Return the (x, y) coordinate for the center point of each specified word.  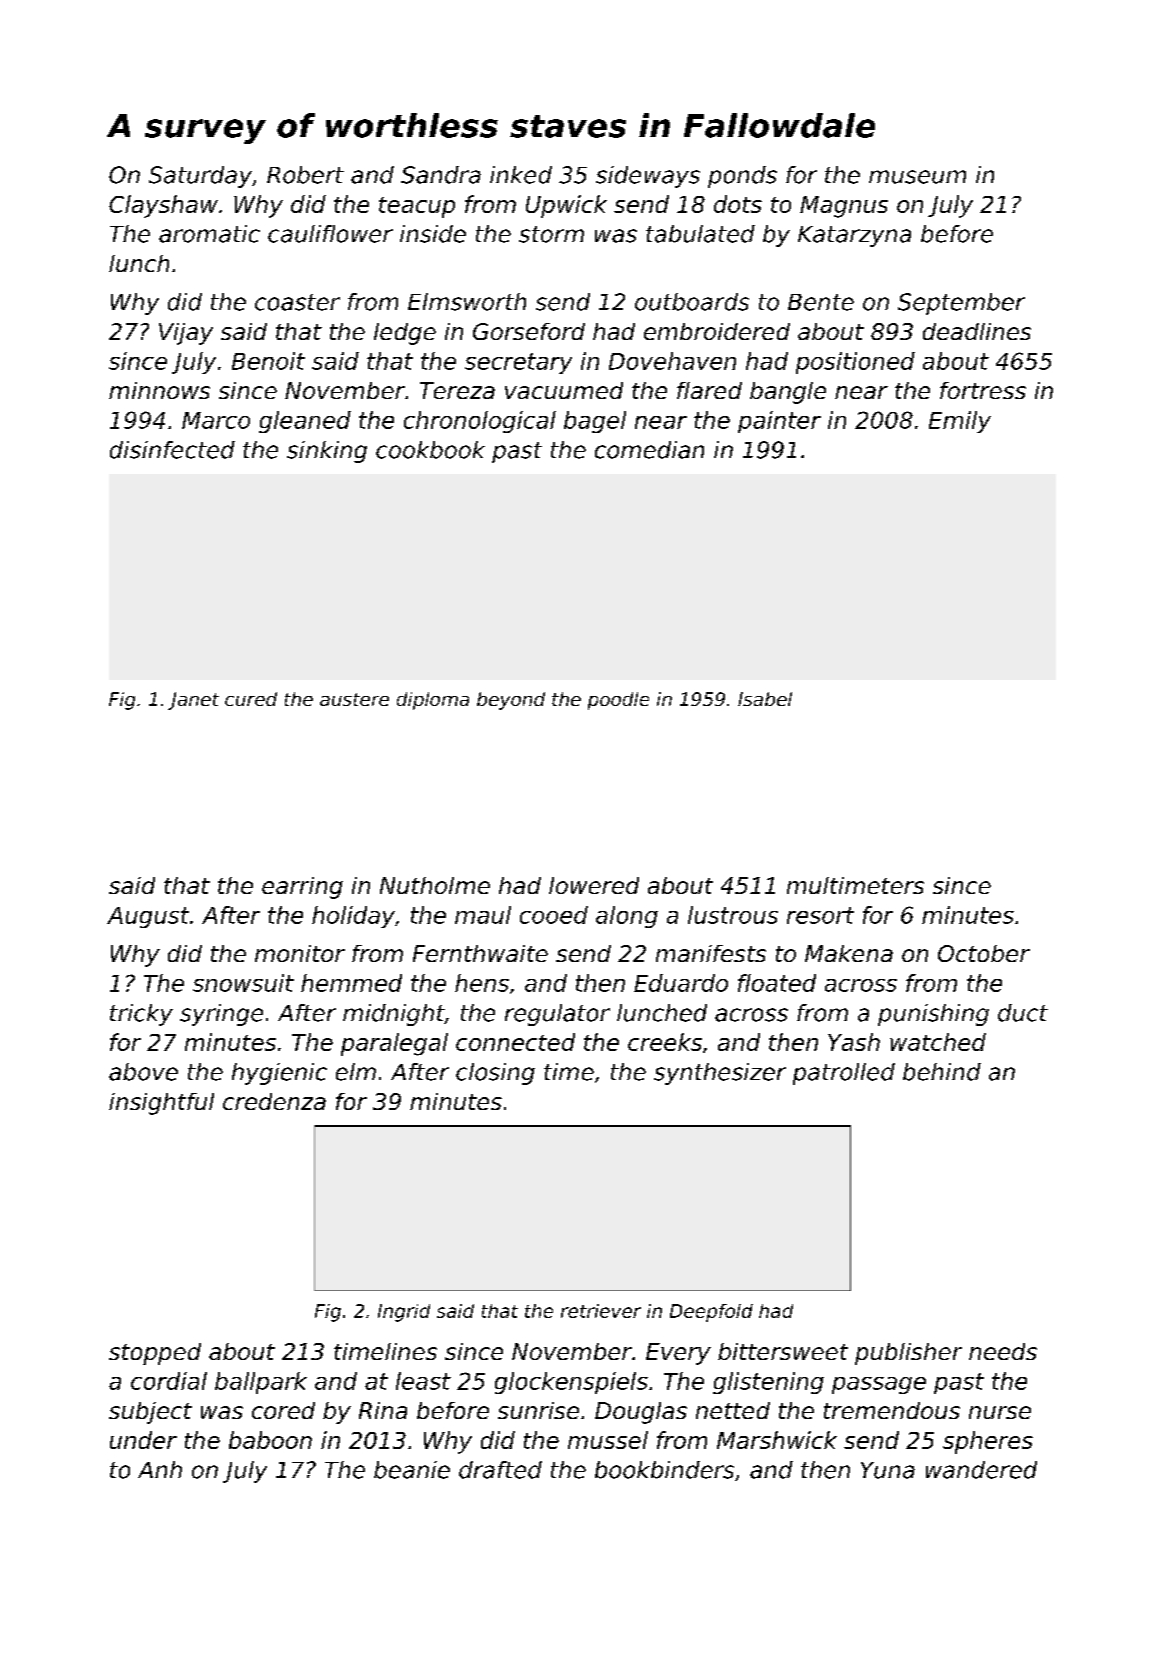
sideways (648, 177)
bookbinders (664, 1470)
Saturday (200, 177)
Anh (160, 1469)
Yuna (888, 1470)
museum (917, 177)
